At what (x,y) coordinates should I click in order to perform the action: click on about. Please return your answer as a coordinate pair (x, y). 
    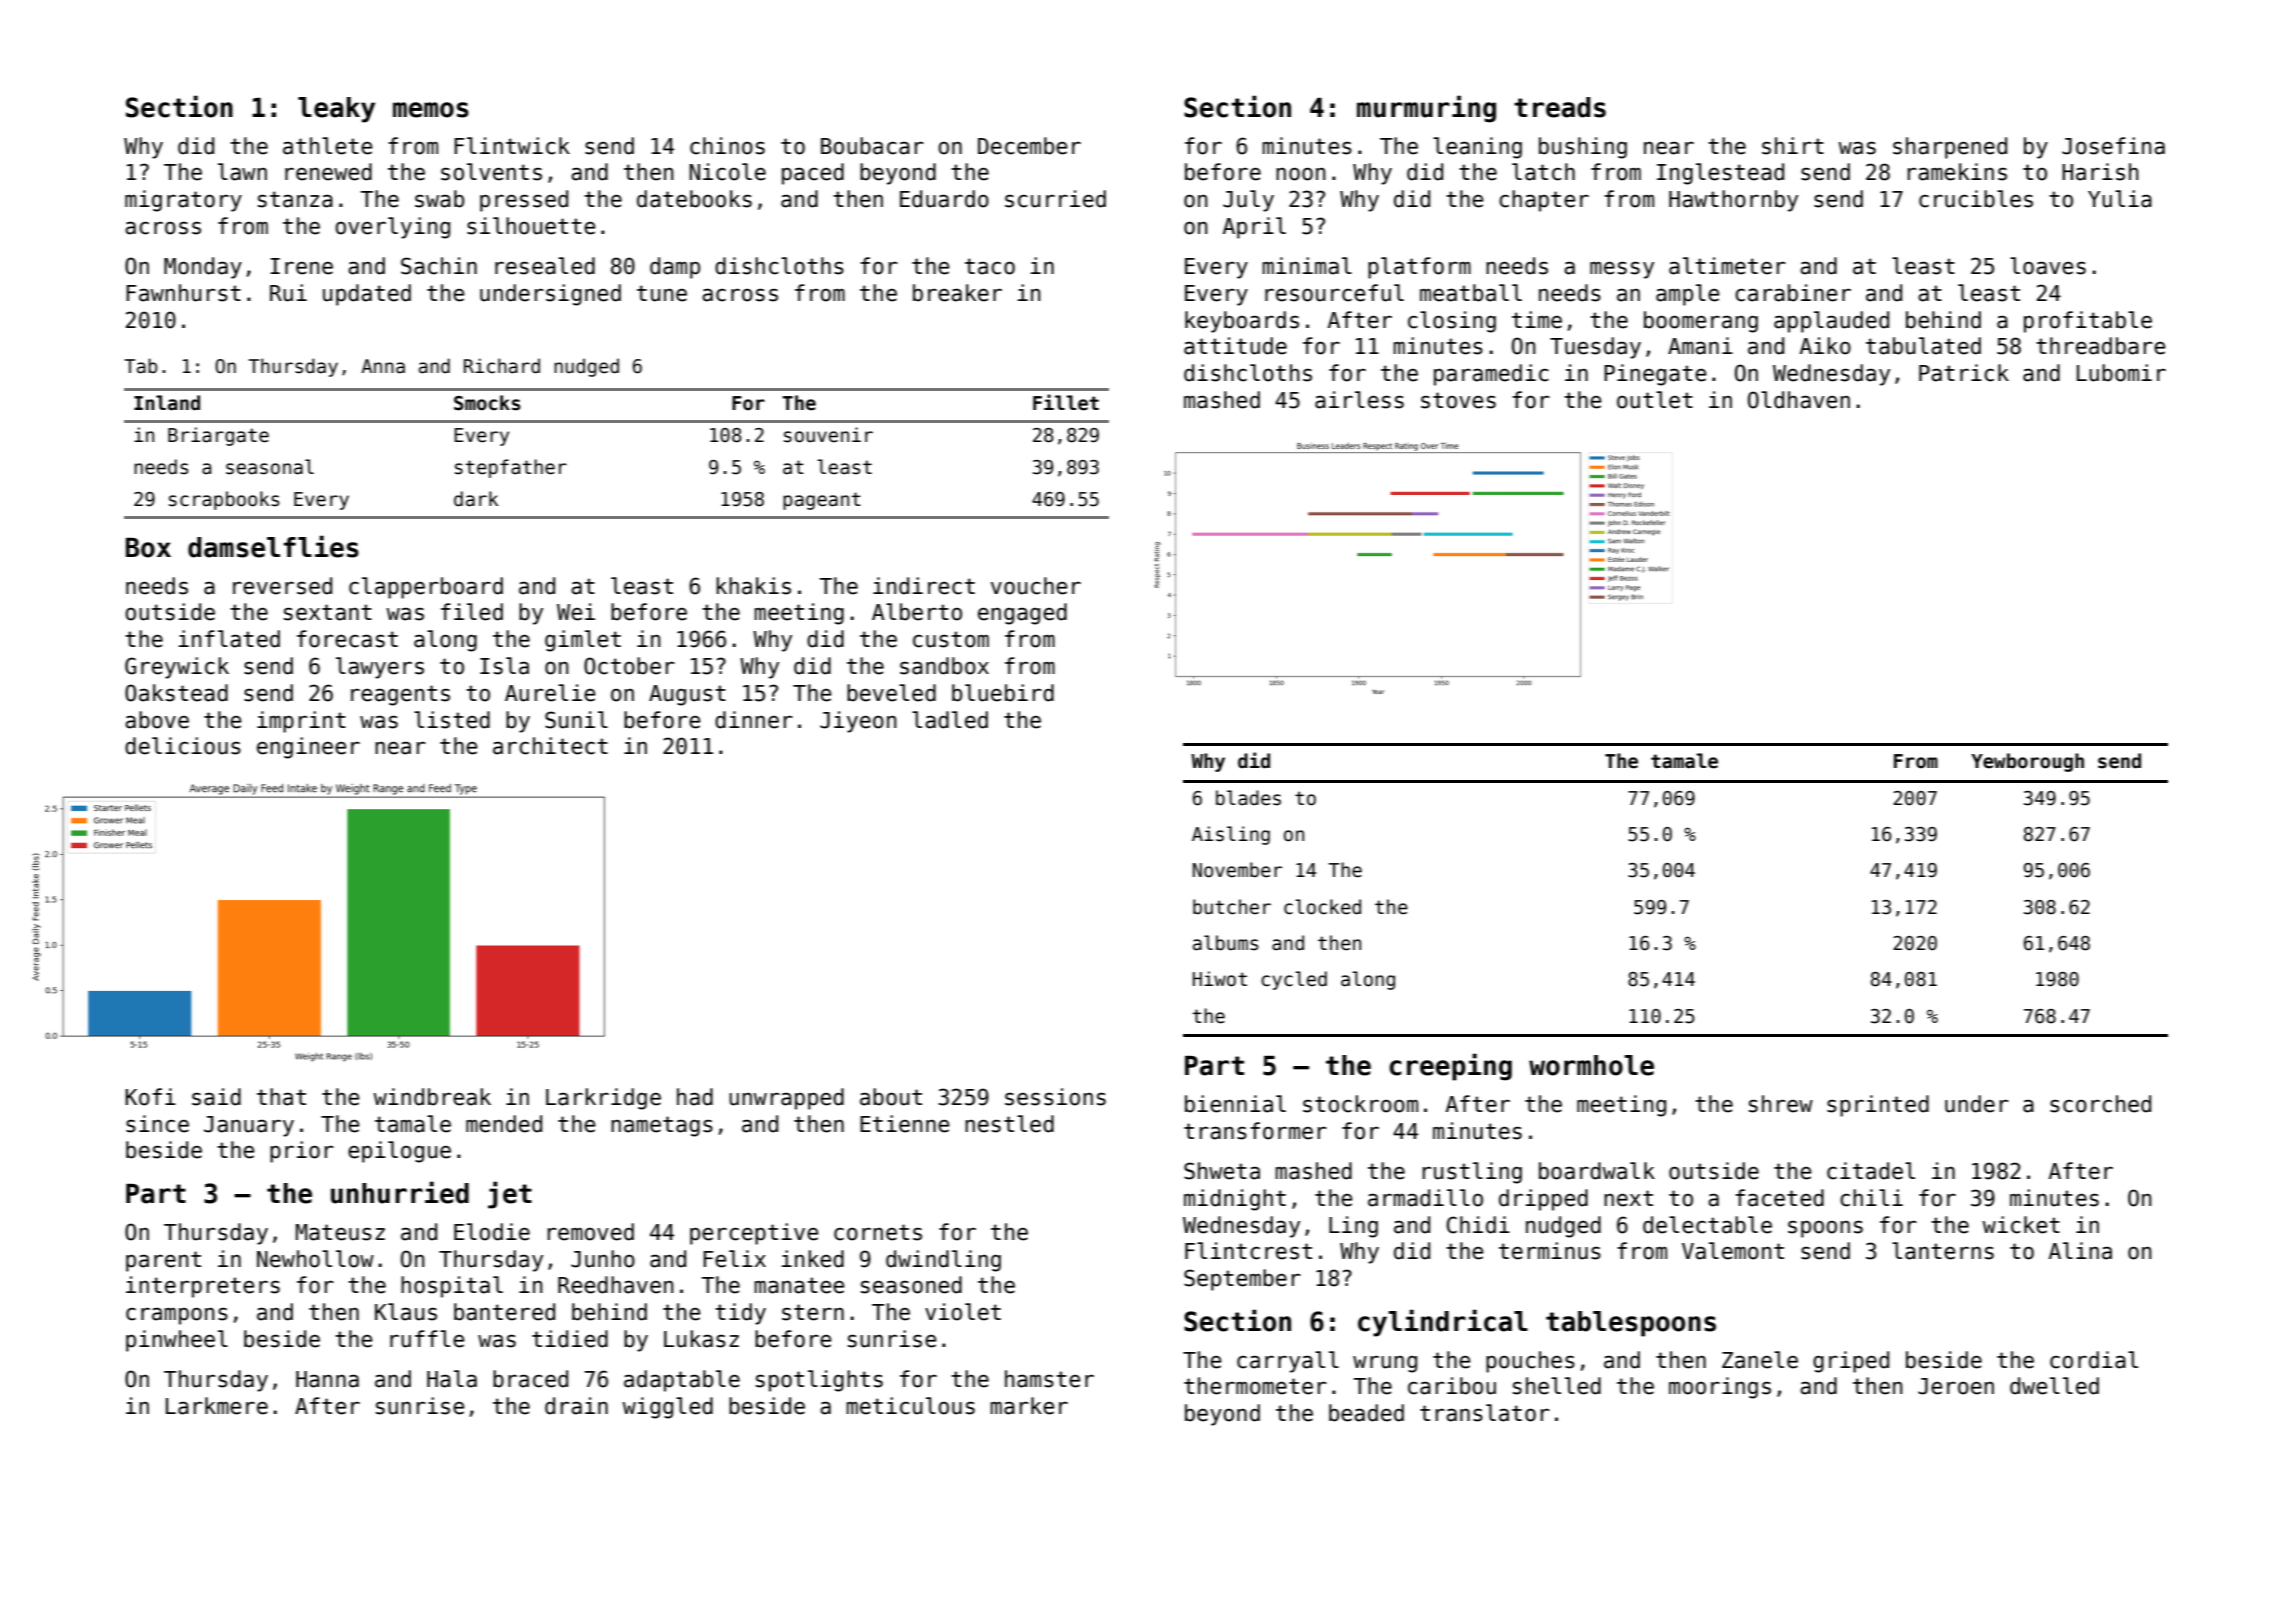
    Looking at the image, I should click on (891, 1097).
